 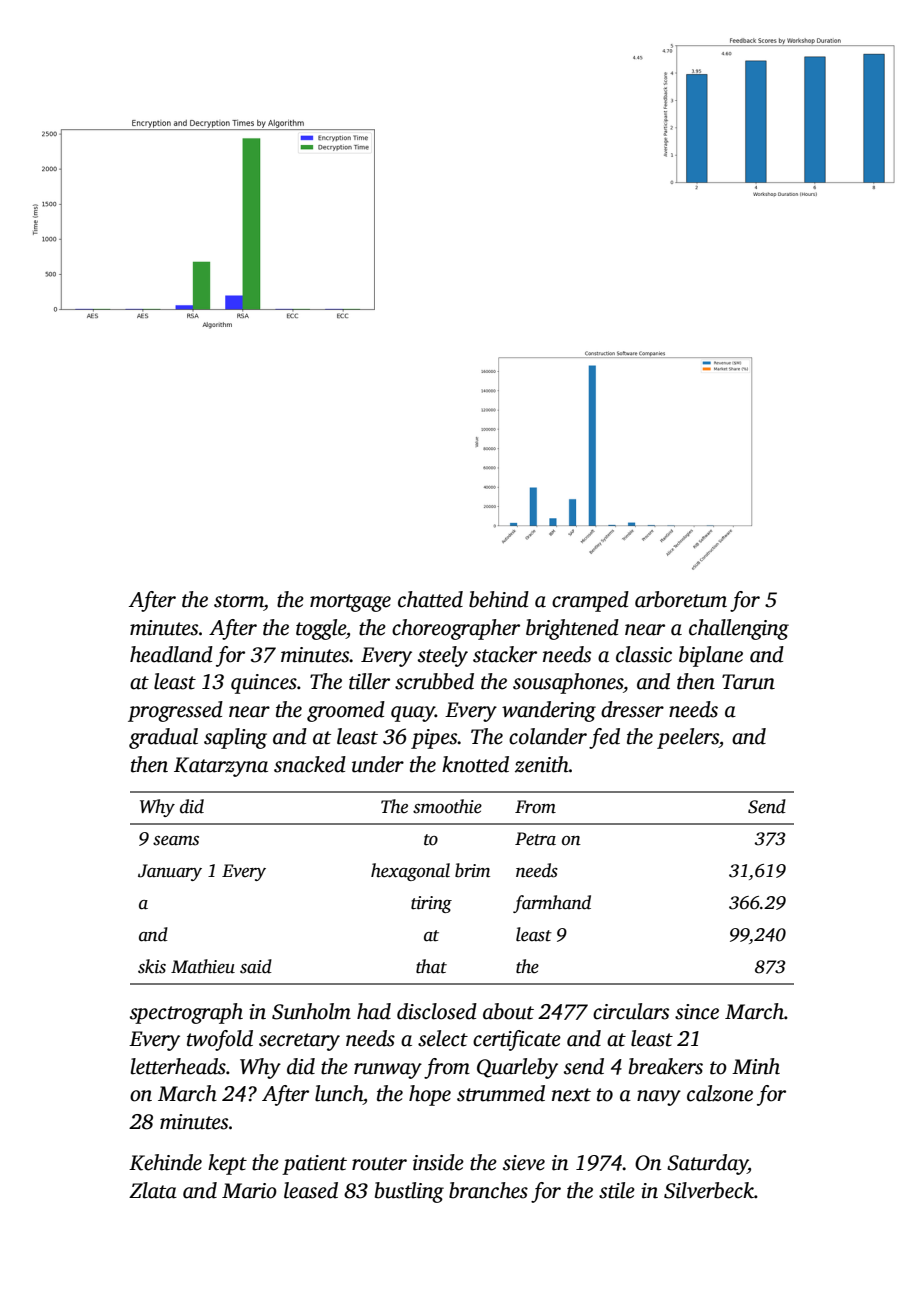 What do you see at coordinates (153, 1190) in the screenshot?
I see `Zlata` at bounding box center [153, 1190].
